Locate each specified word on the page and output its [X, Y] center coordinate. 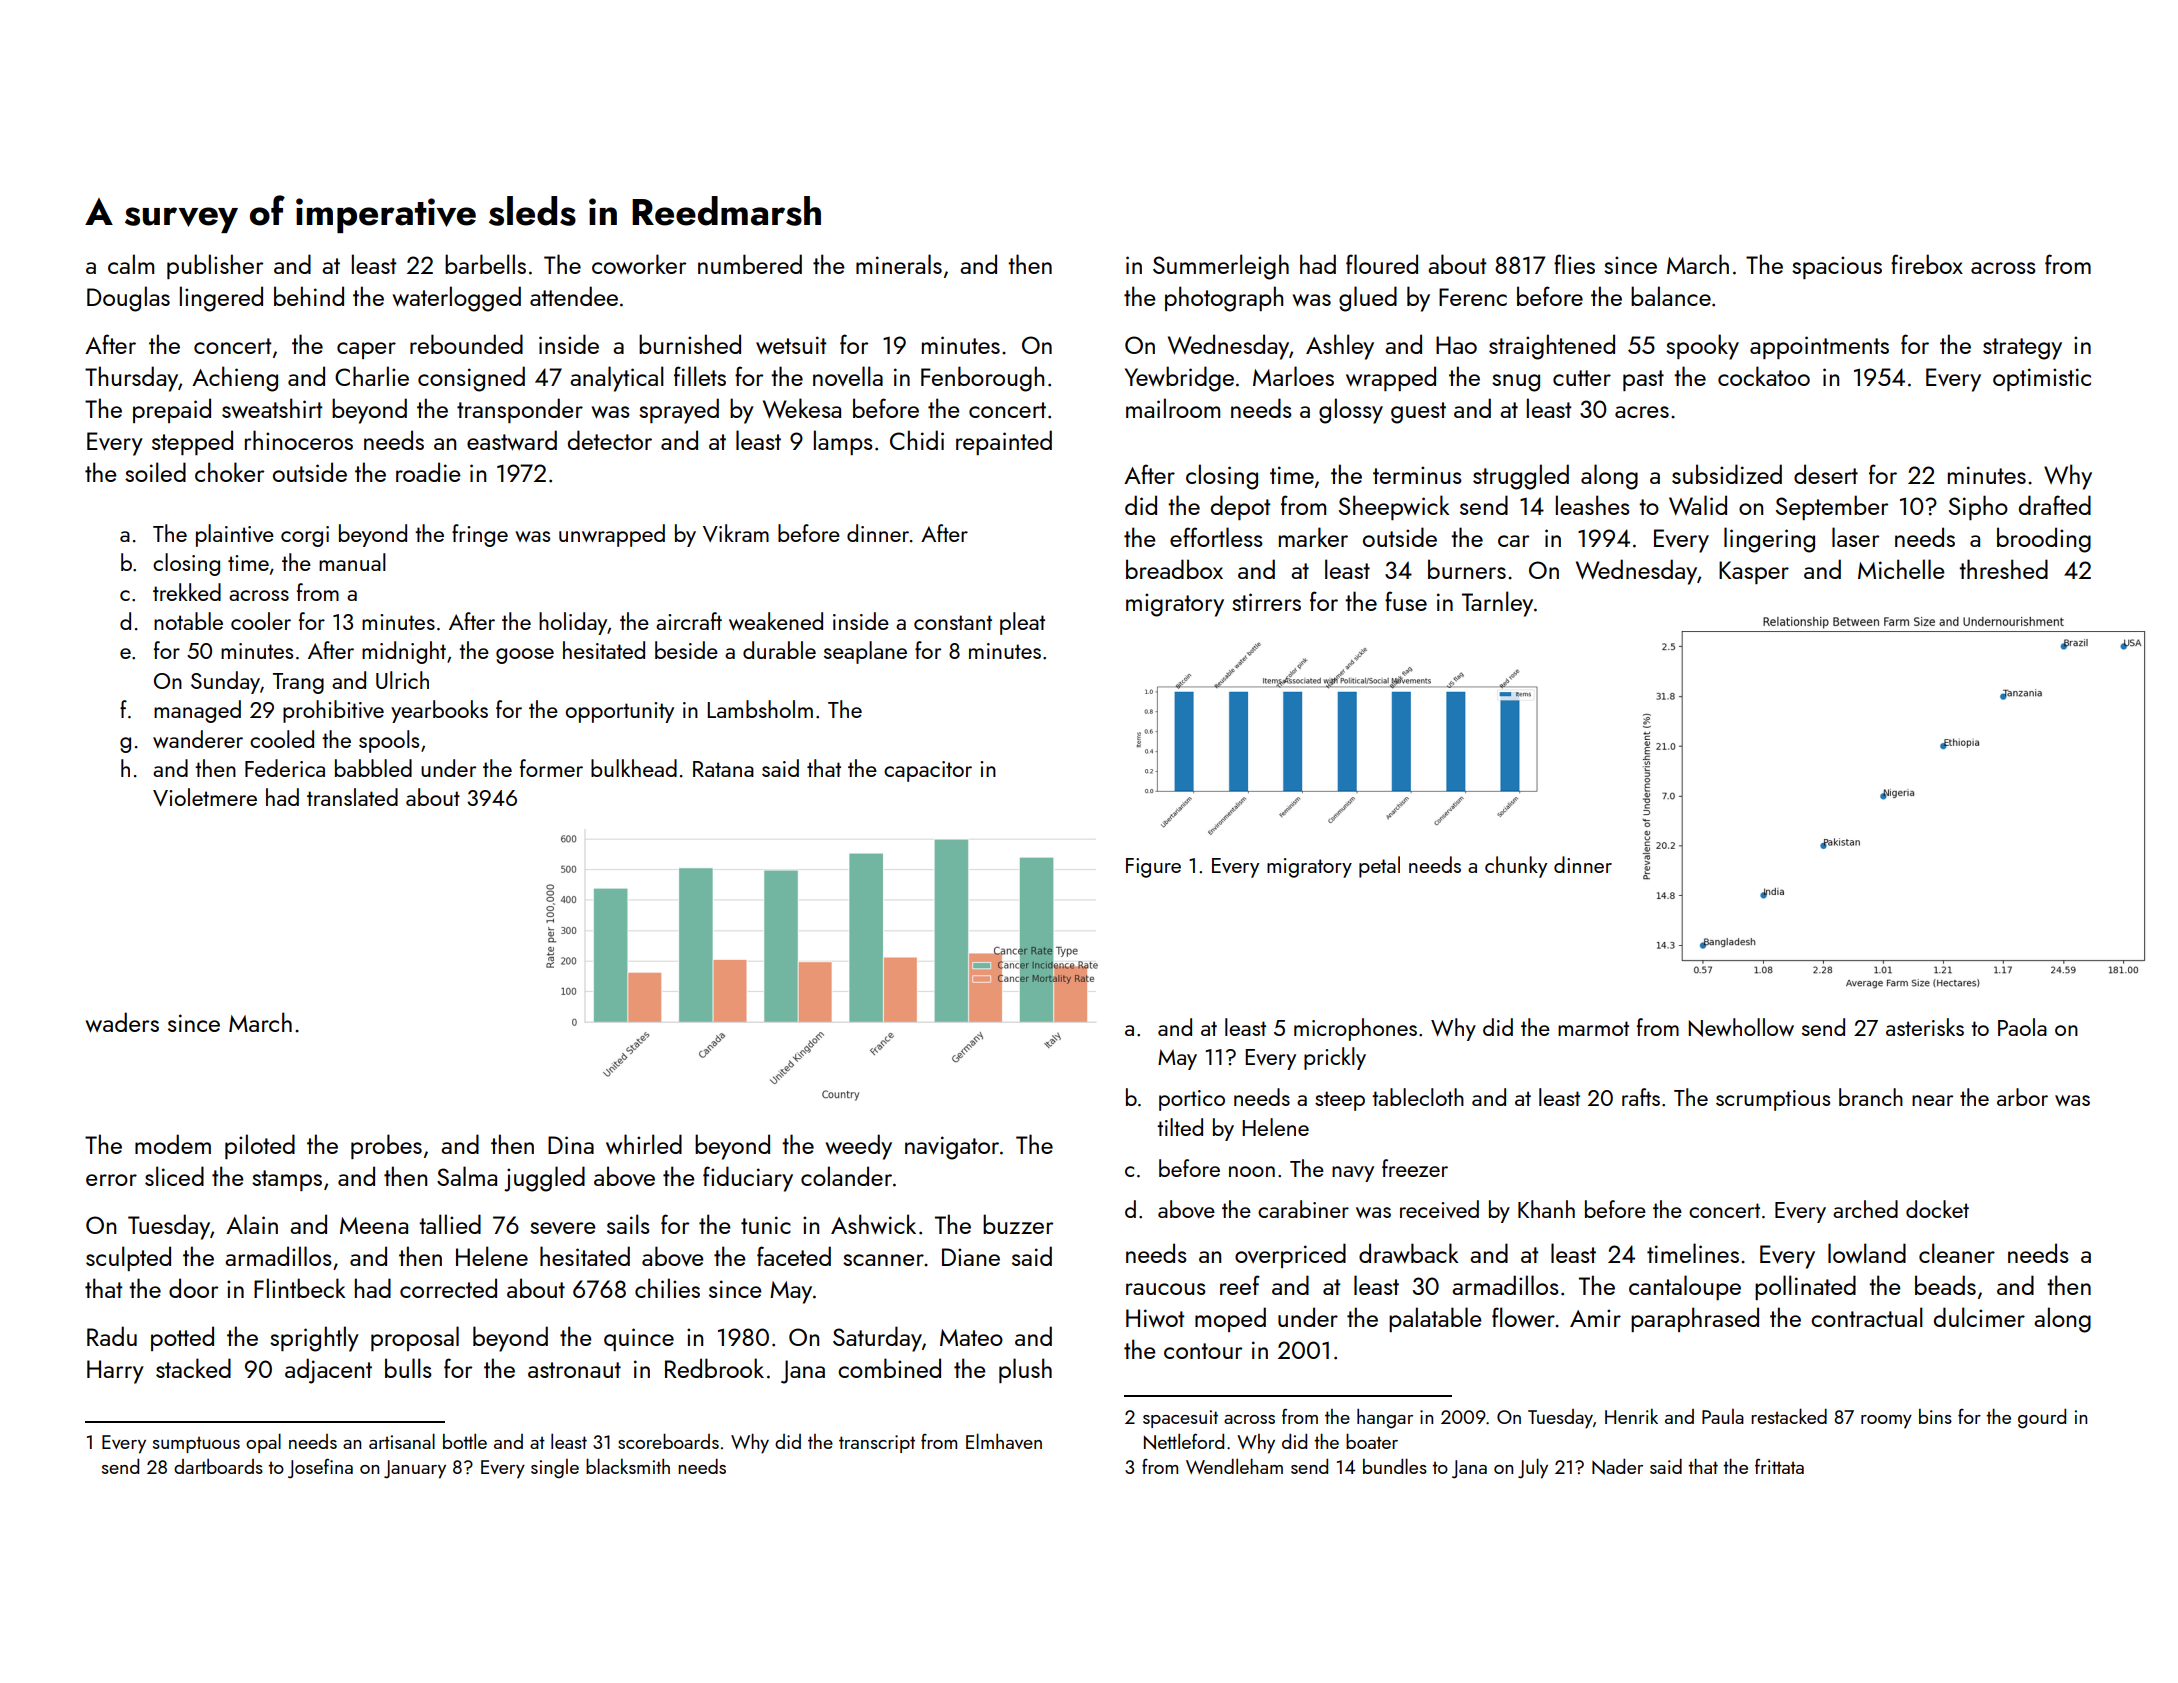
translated [352, 797]
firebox [1927, 264]
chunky [1516, 867]
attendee [574, 296]
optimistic [2042, 379]
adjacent [328, 1371]
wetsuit [791, 345]
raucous [1166, 1289]
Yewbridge [1179, 379]
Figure [1153, 868]
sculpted [128, 1258]
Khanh [1546, 1209]
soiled [155, 472]
